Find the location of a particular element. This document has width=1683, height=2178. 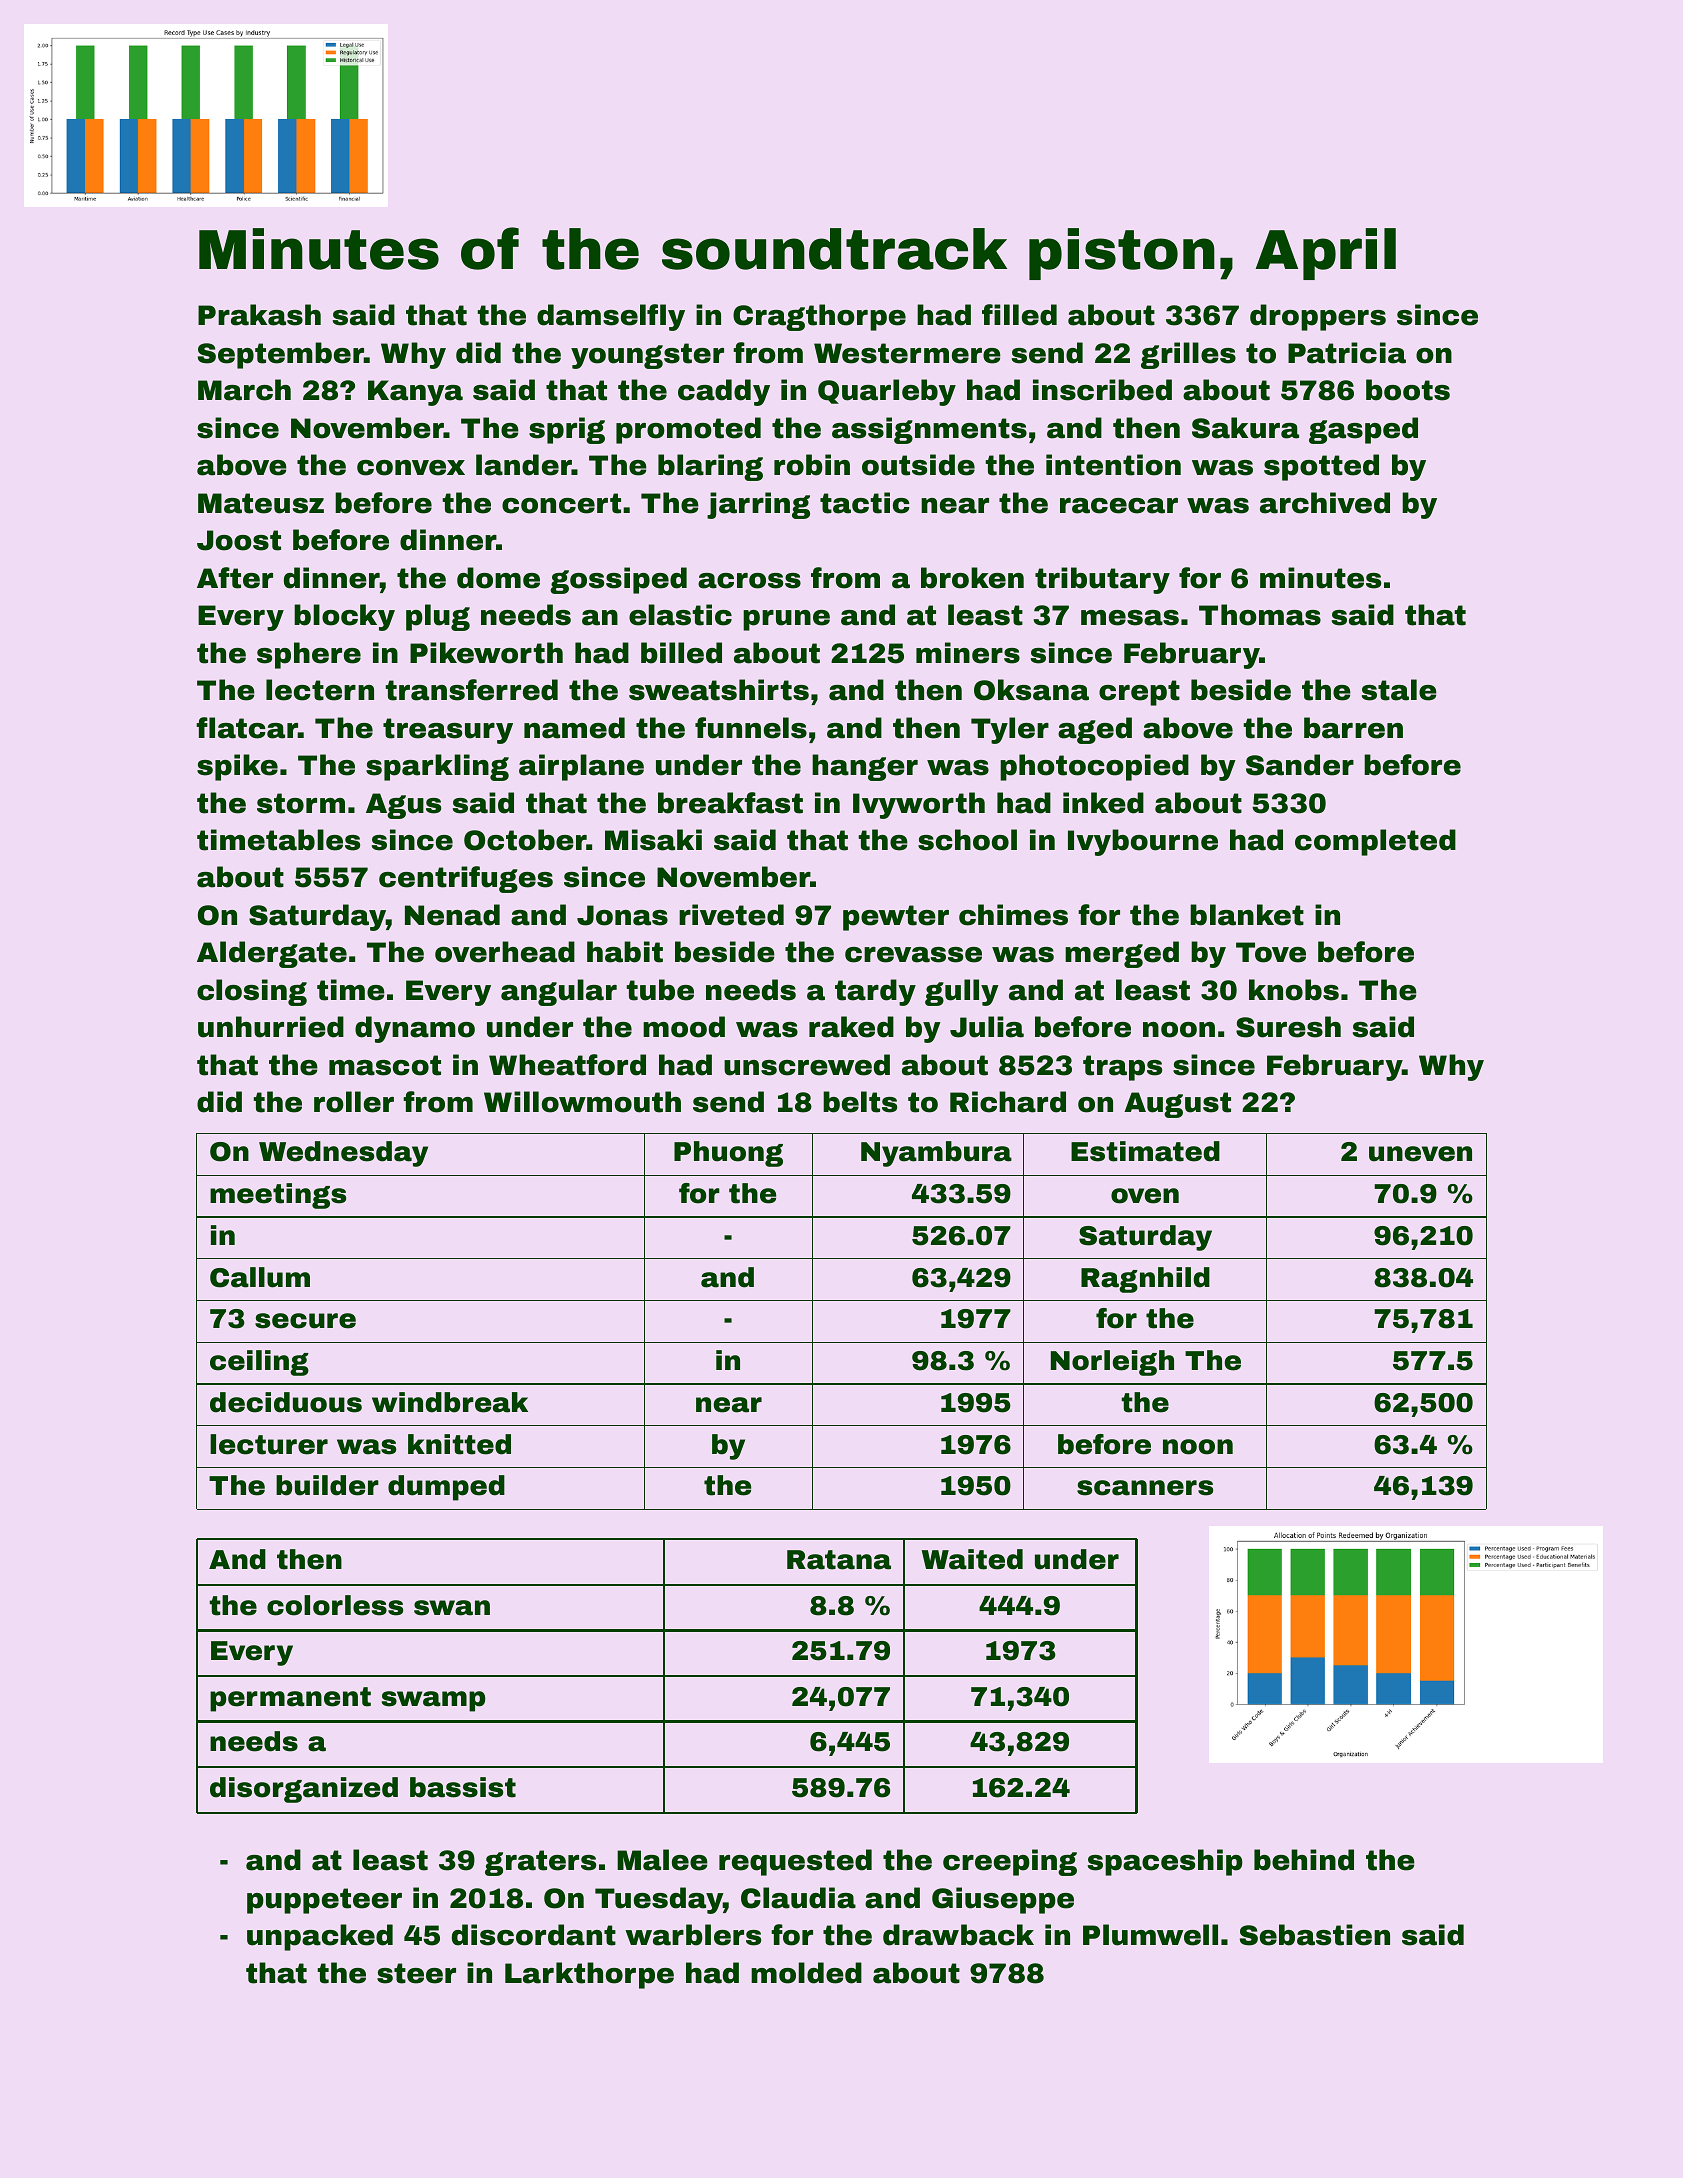

drawback is located at coordinates (958, 1935).
